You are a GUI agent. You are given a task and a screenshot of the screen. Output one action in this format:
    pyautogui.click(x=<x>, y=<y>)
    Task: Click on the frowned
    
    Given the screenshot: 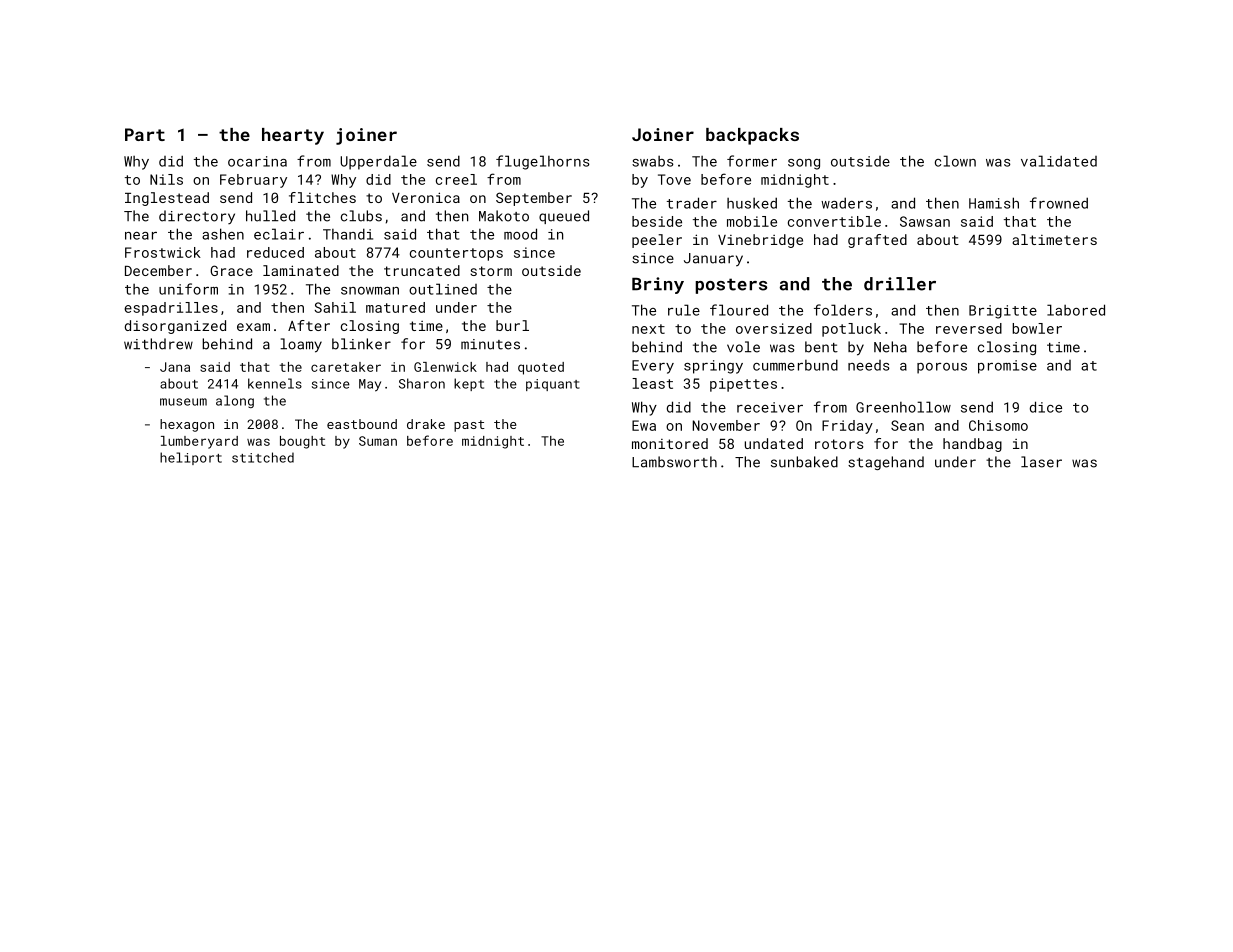 What is the action you would take?
    pyautogui.click(x=1059, y=203)
